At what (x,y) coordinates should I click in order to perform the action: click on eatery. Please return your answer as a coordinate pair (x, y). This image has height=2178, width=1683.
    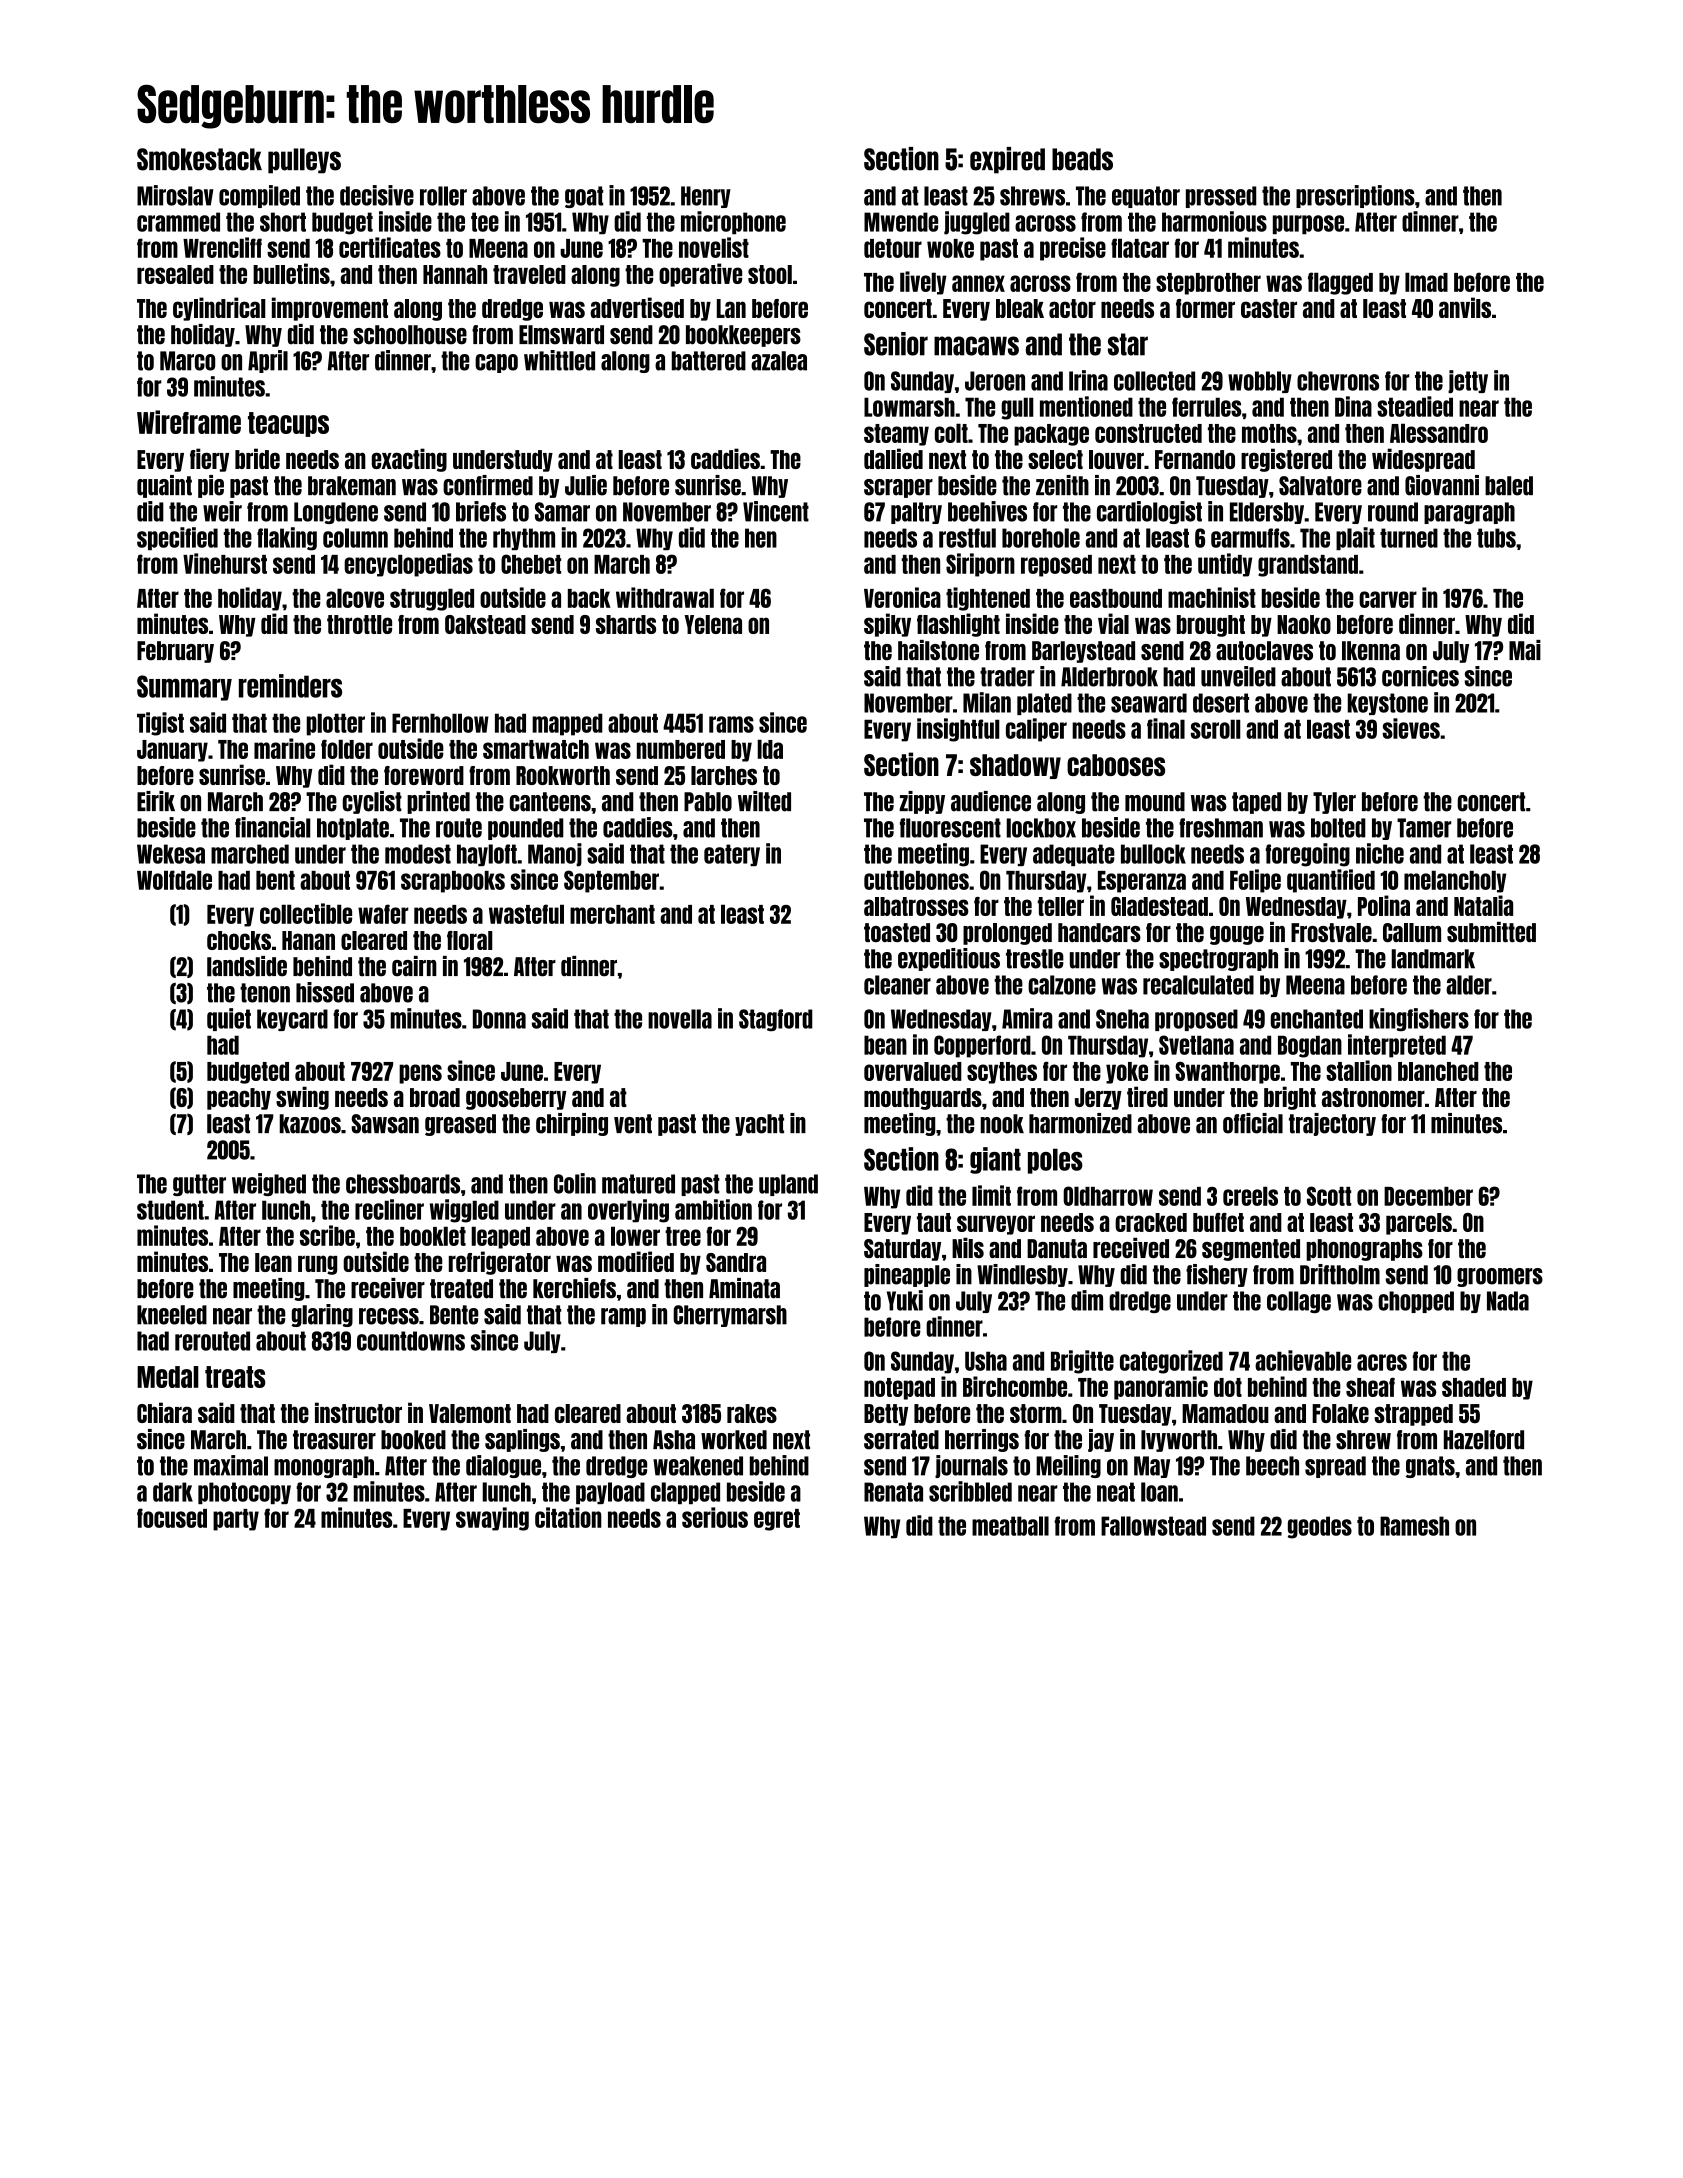
    Looking at the image, I should click on (732, 855).
